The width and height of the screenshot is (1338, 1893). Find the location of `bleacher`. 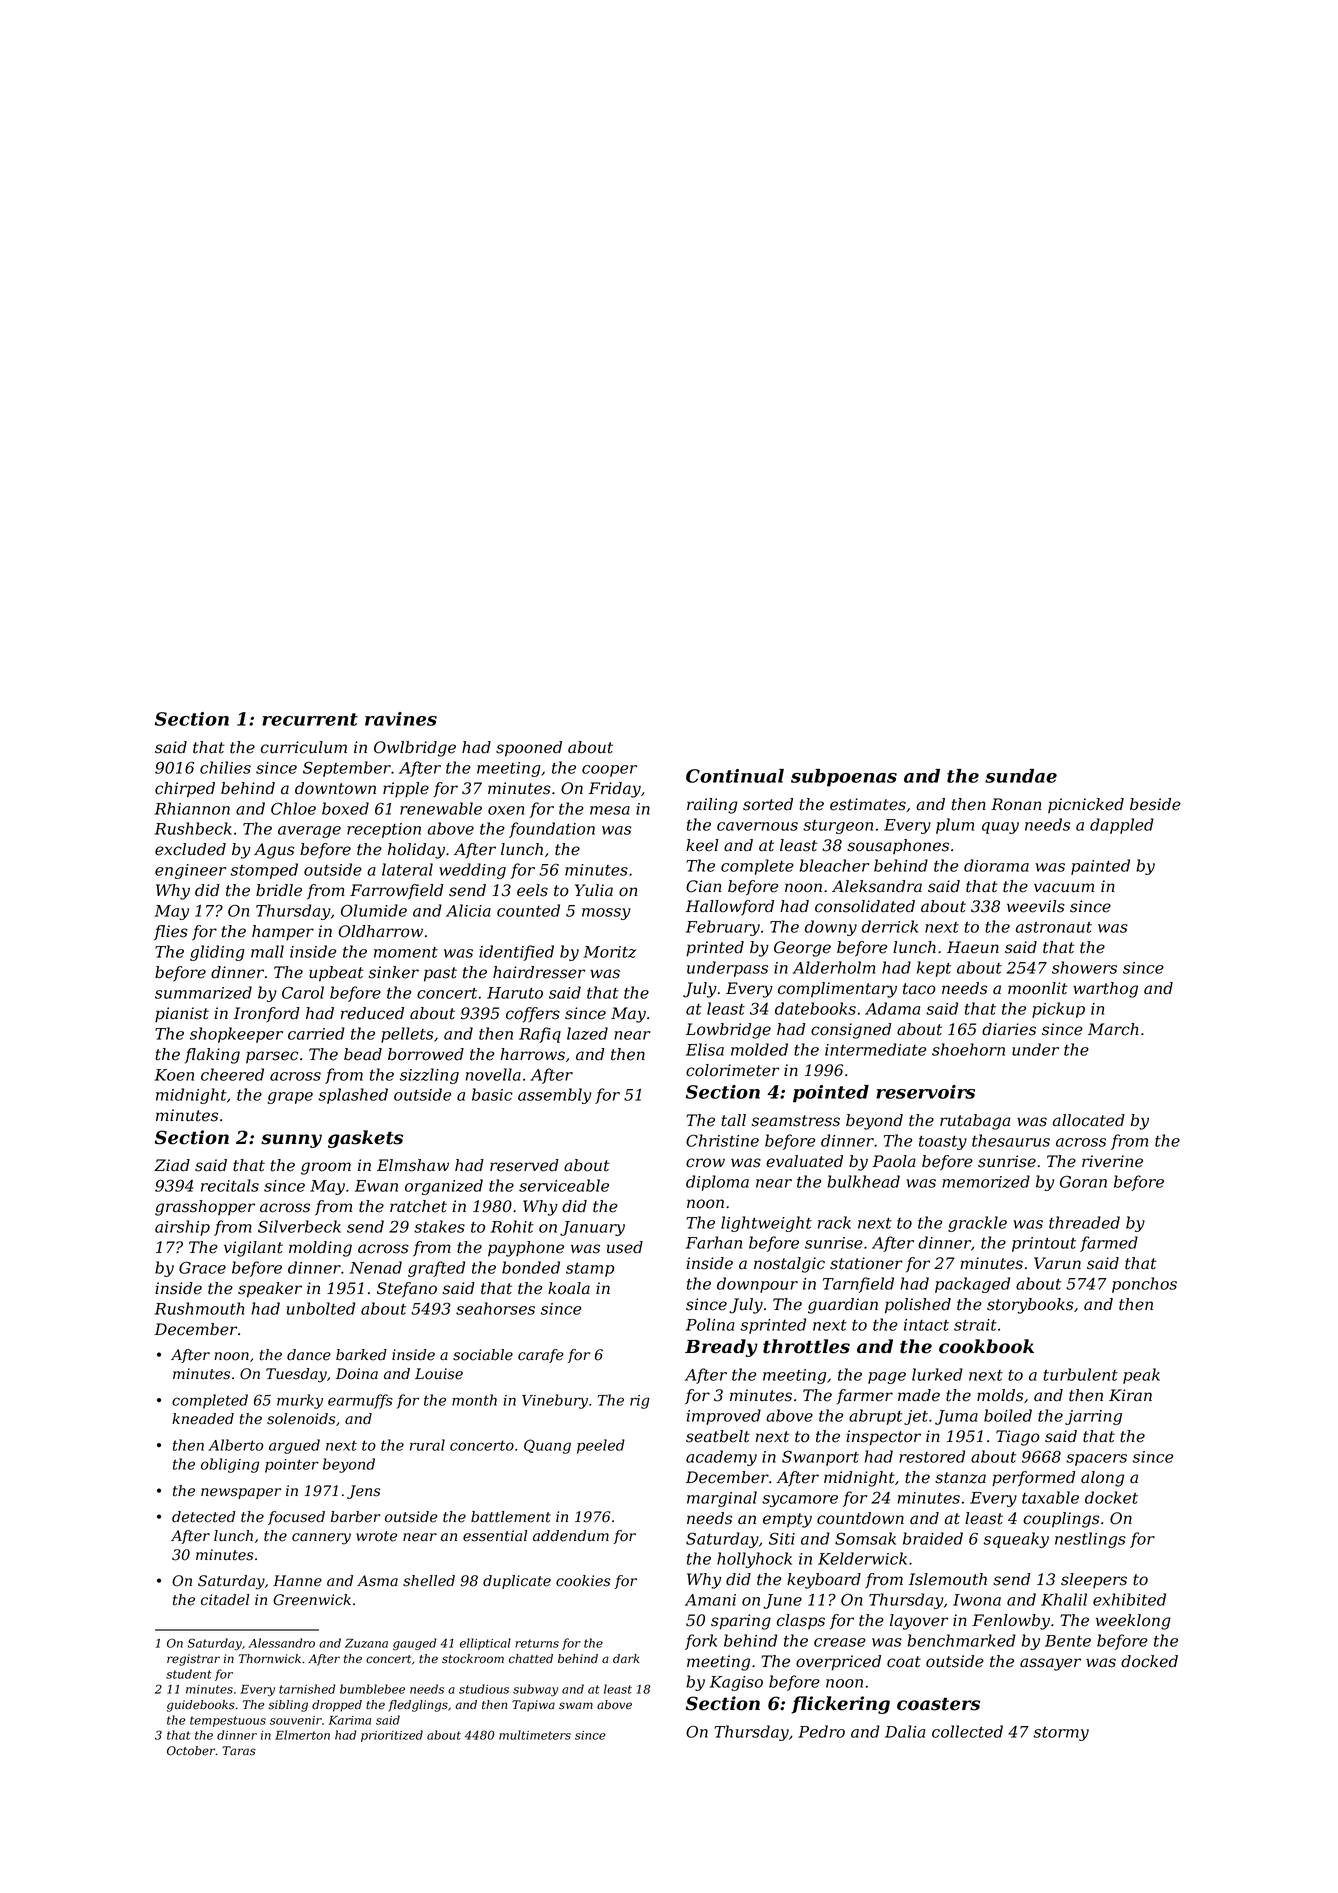

bleacher is located at coordinates (834, 865).
